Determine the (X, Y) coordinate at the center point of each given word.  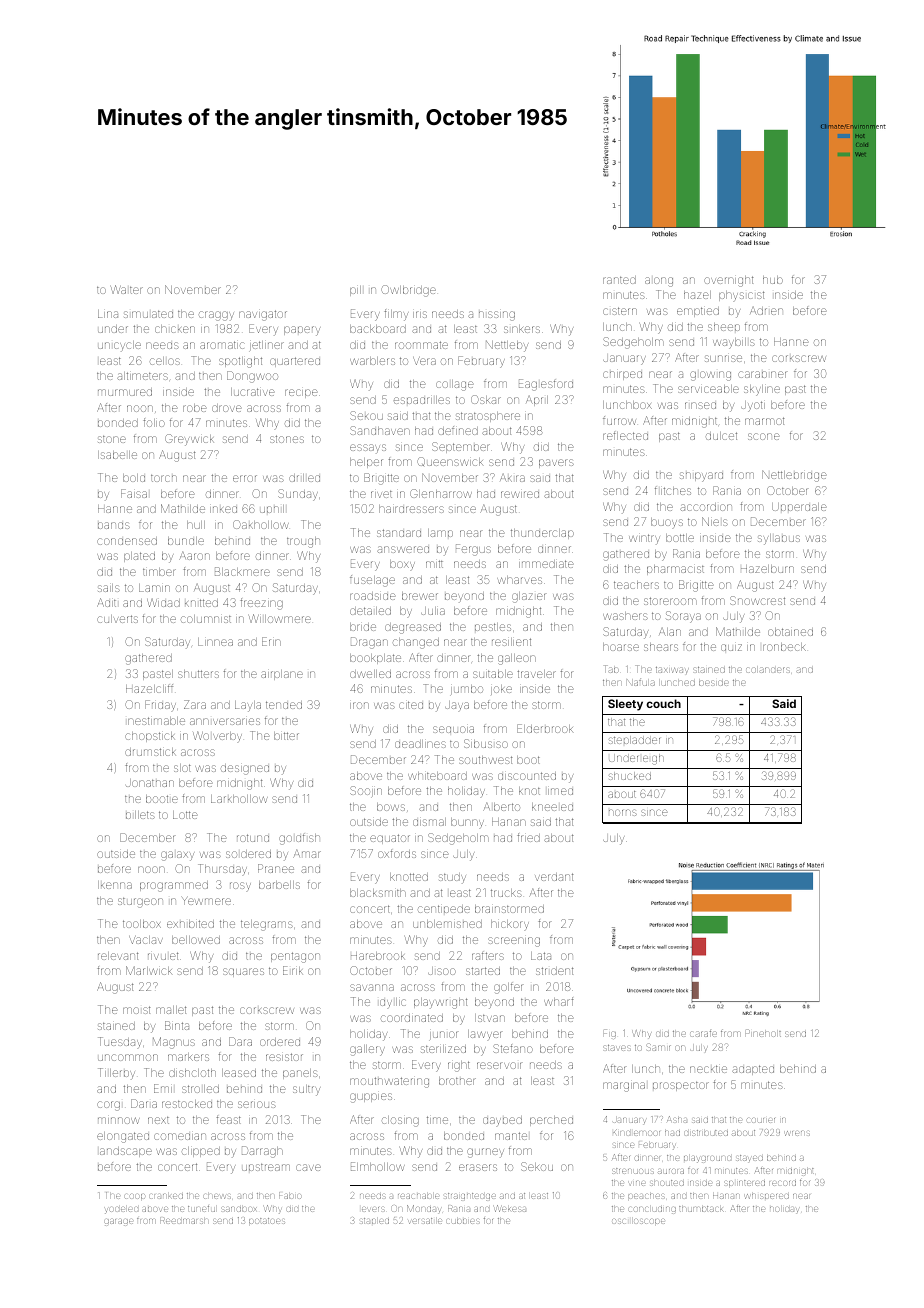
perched (551, 1121)
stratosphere (488, 417)
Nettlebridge (794, 476)
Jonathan (150, 783)
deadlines (420, 744)
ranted (619, 280)
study (452, 878)
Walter (127, 289)
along (659, 282)
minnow (119, 1120)
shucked (630, 776)
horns (623, 812)
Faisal (134, 493)
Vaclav (146, 940)
